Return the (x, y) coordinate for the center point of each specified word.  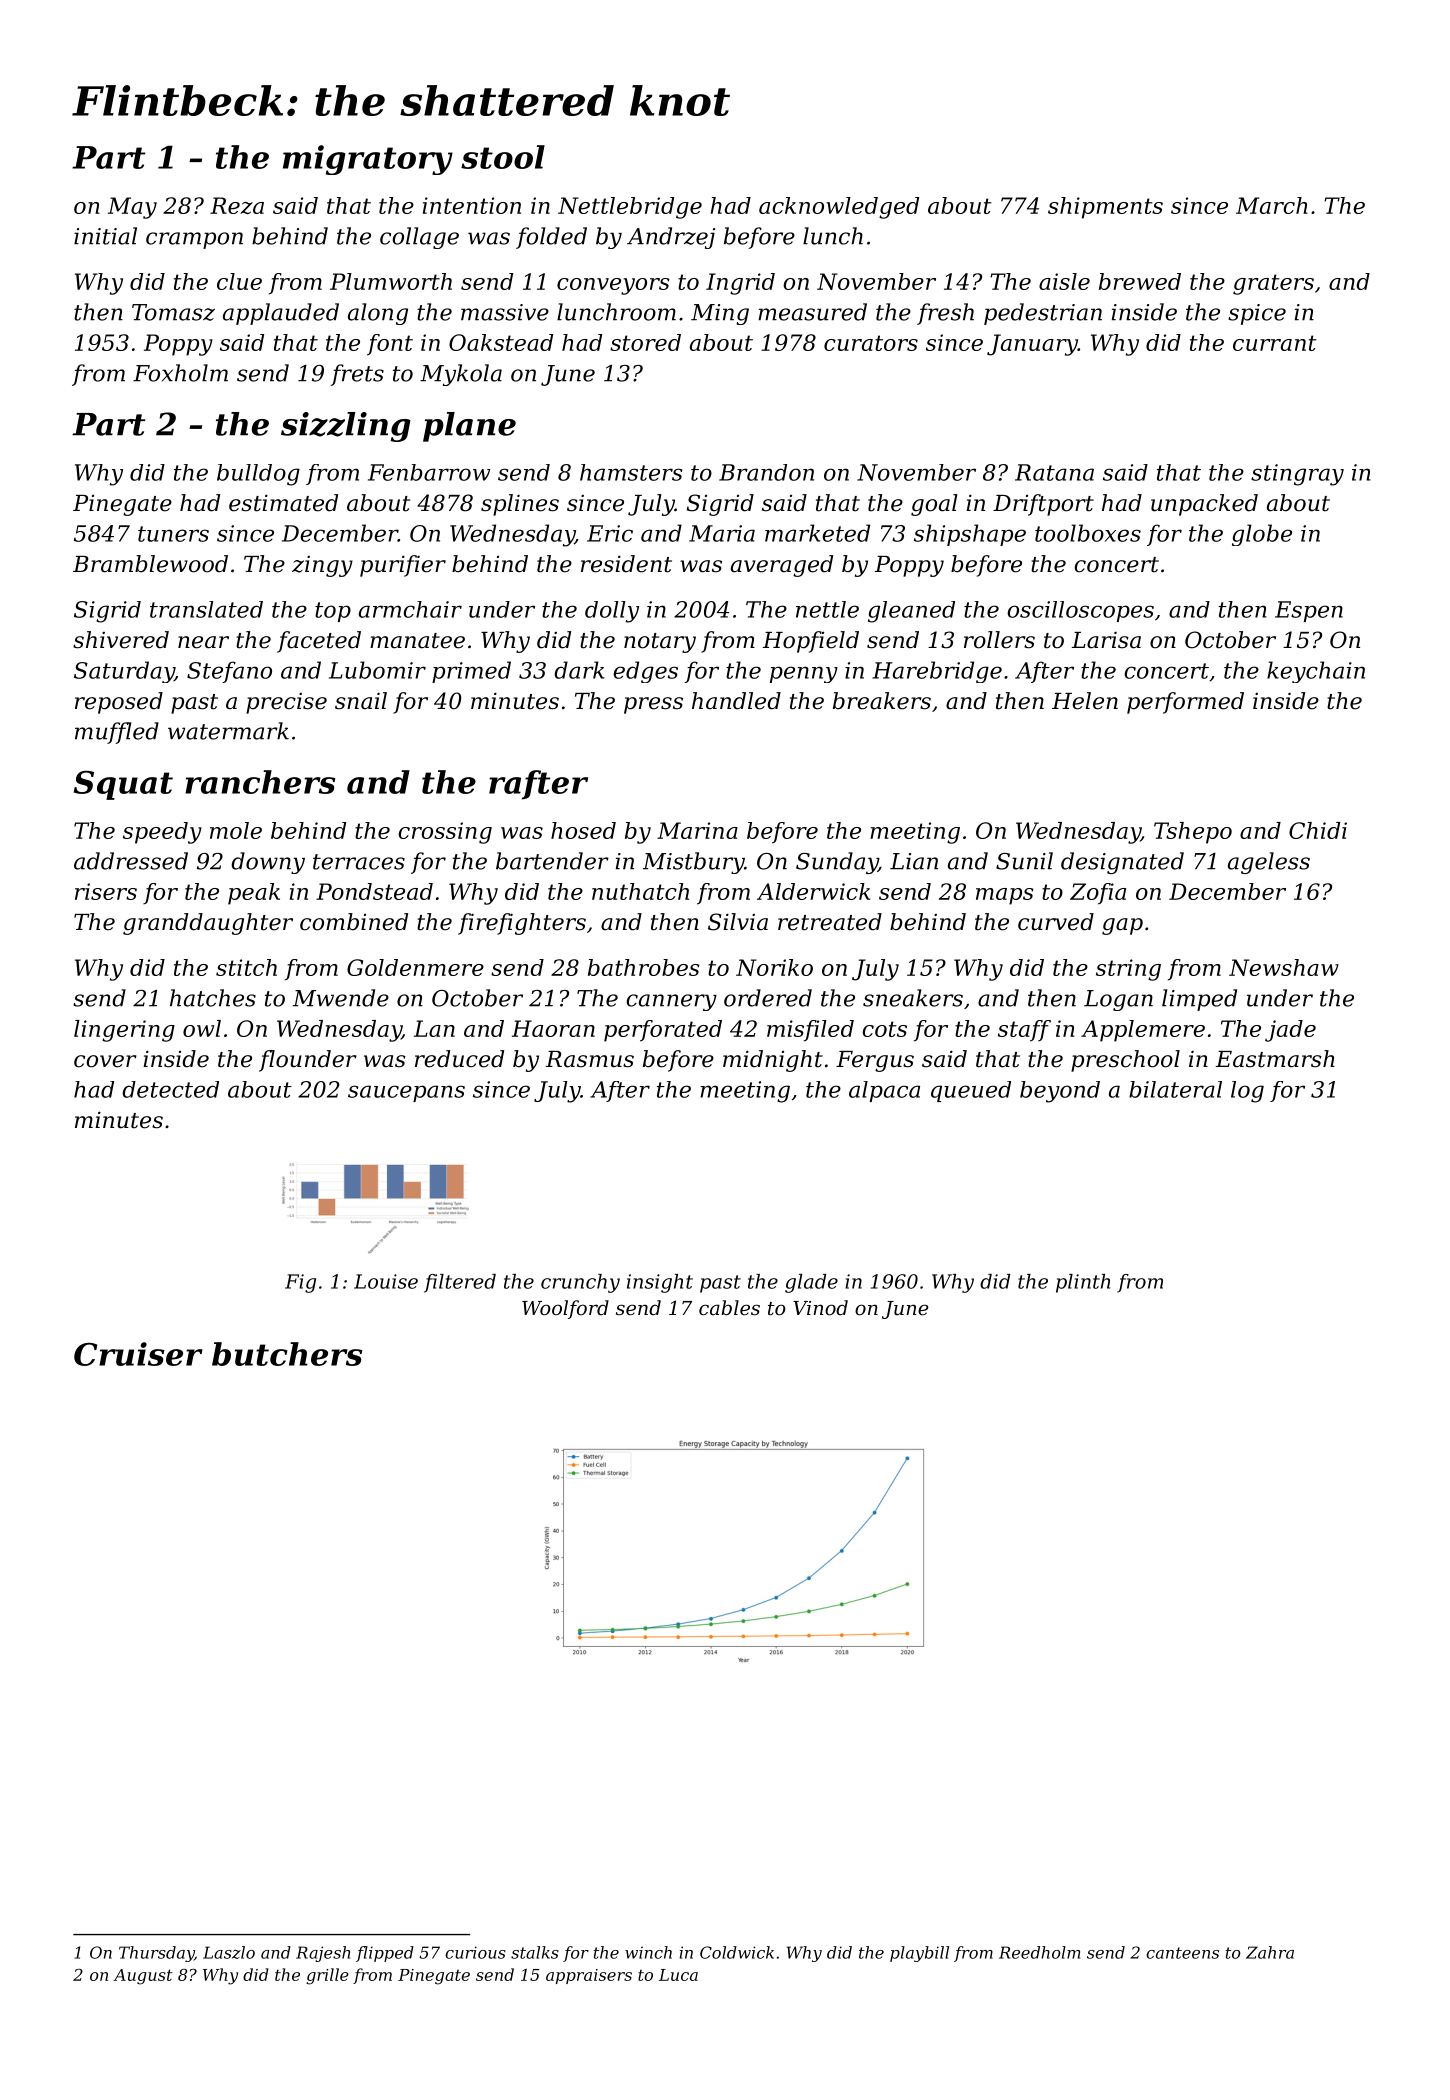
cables (729, 1308)
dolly (612, 612)
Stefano (229, 672)
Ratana (1054, 472)
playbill (919, 1954)
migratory (368, 160)
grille (327, 1976)
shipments (1105, 208)
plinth (1083, 1283)
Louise (386, 1281)
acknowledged (839, 208)
